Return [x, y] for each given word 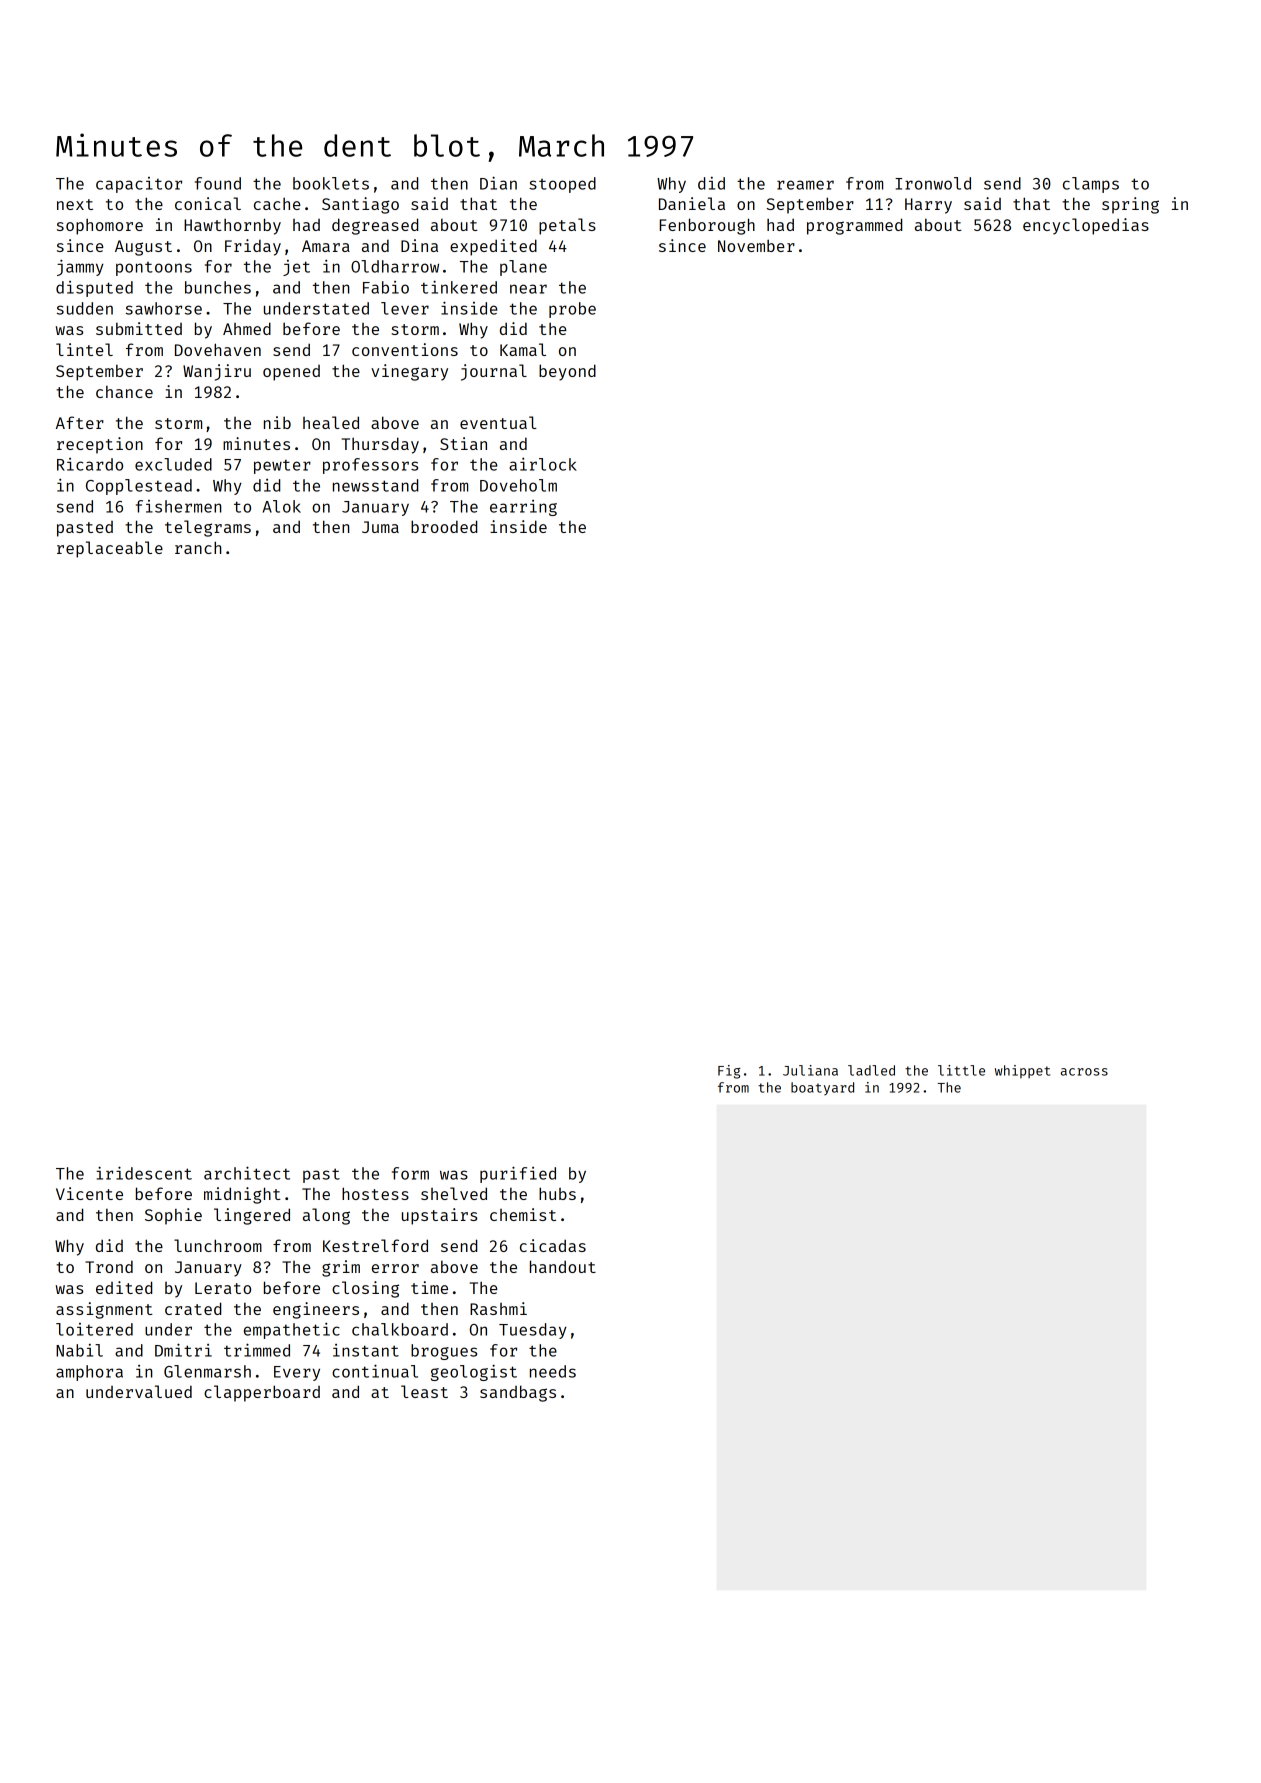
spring [1130, 205]
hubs [557, 1193]
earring [523, 508]
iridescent [144, 1173]
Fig [729, 1072]
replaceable [110, 549]
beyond [567, 372]
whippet [1022, 1071]
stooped [562, 185]
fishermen [178, 506]
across [1084, 1072]
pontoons [154, 269]
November [756, 245]
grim [341, 1268]
